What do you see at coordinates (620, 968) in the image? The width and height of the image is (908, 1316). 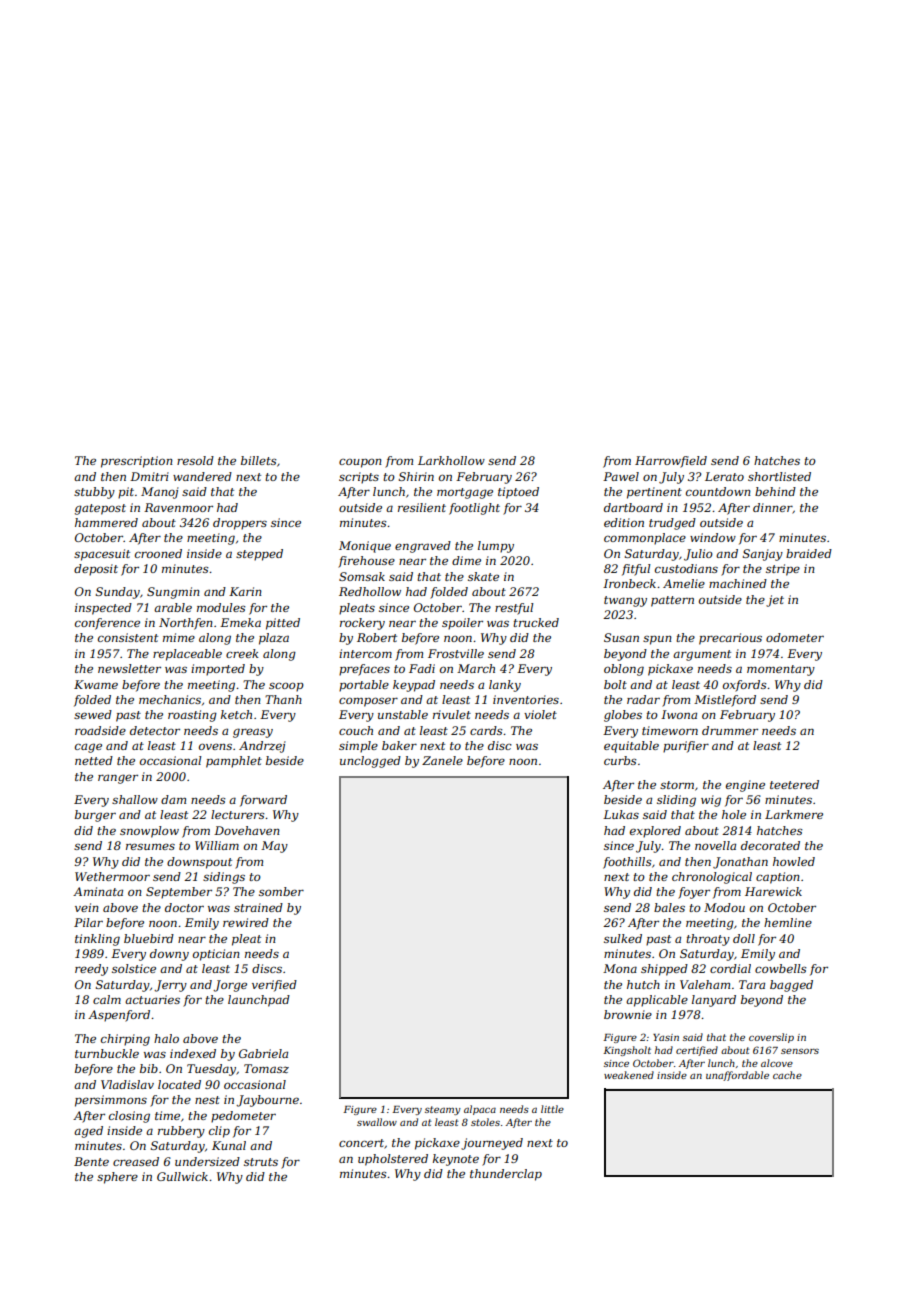 I see `Mona` at bounding box center [620, 968].
